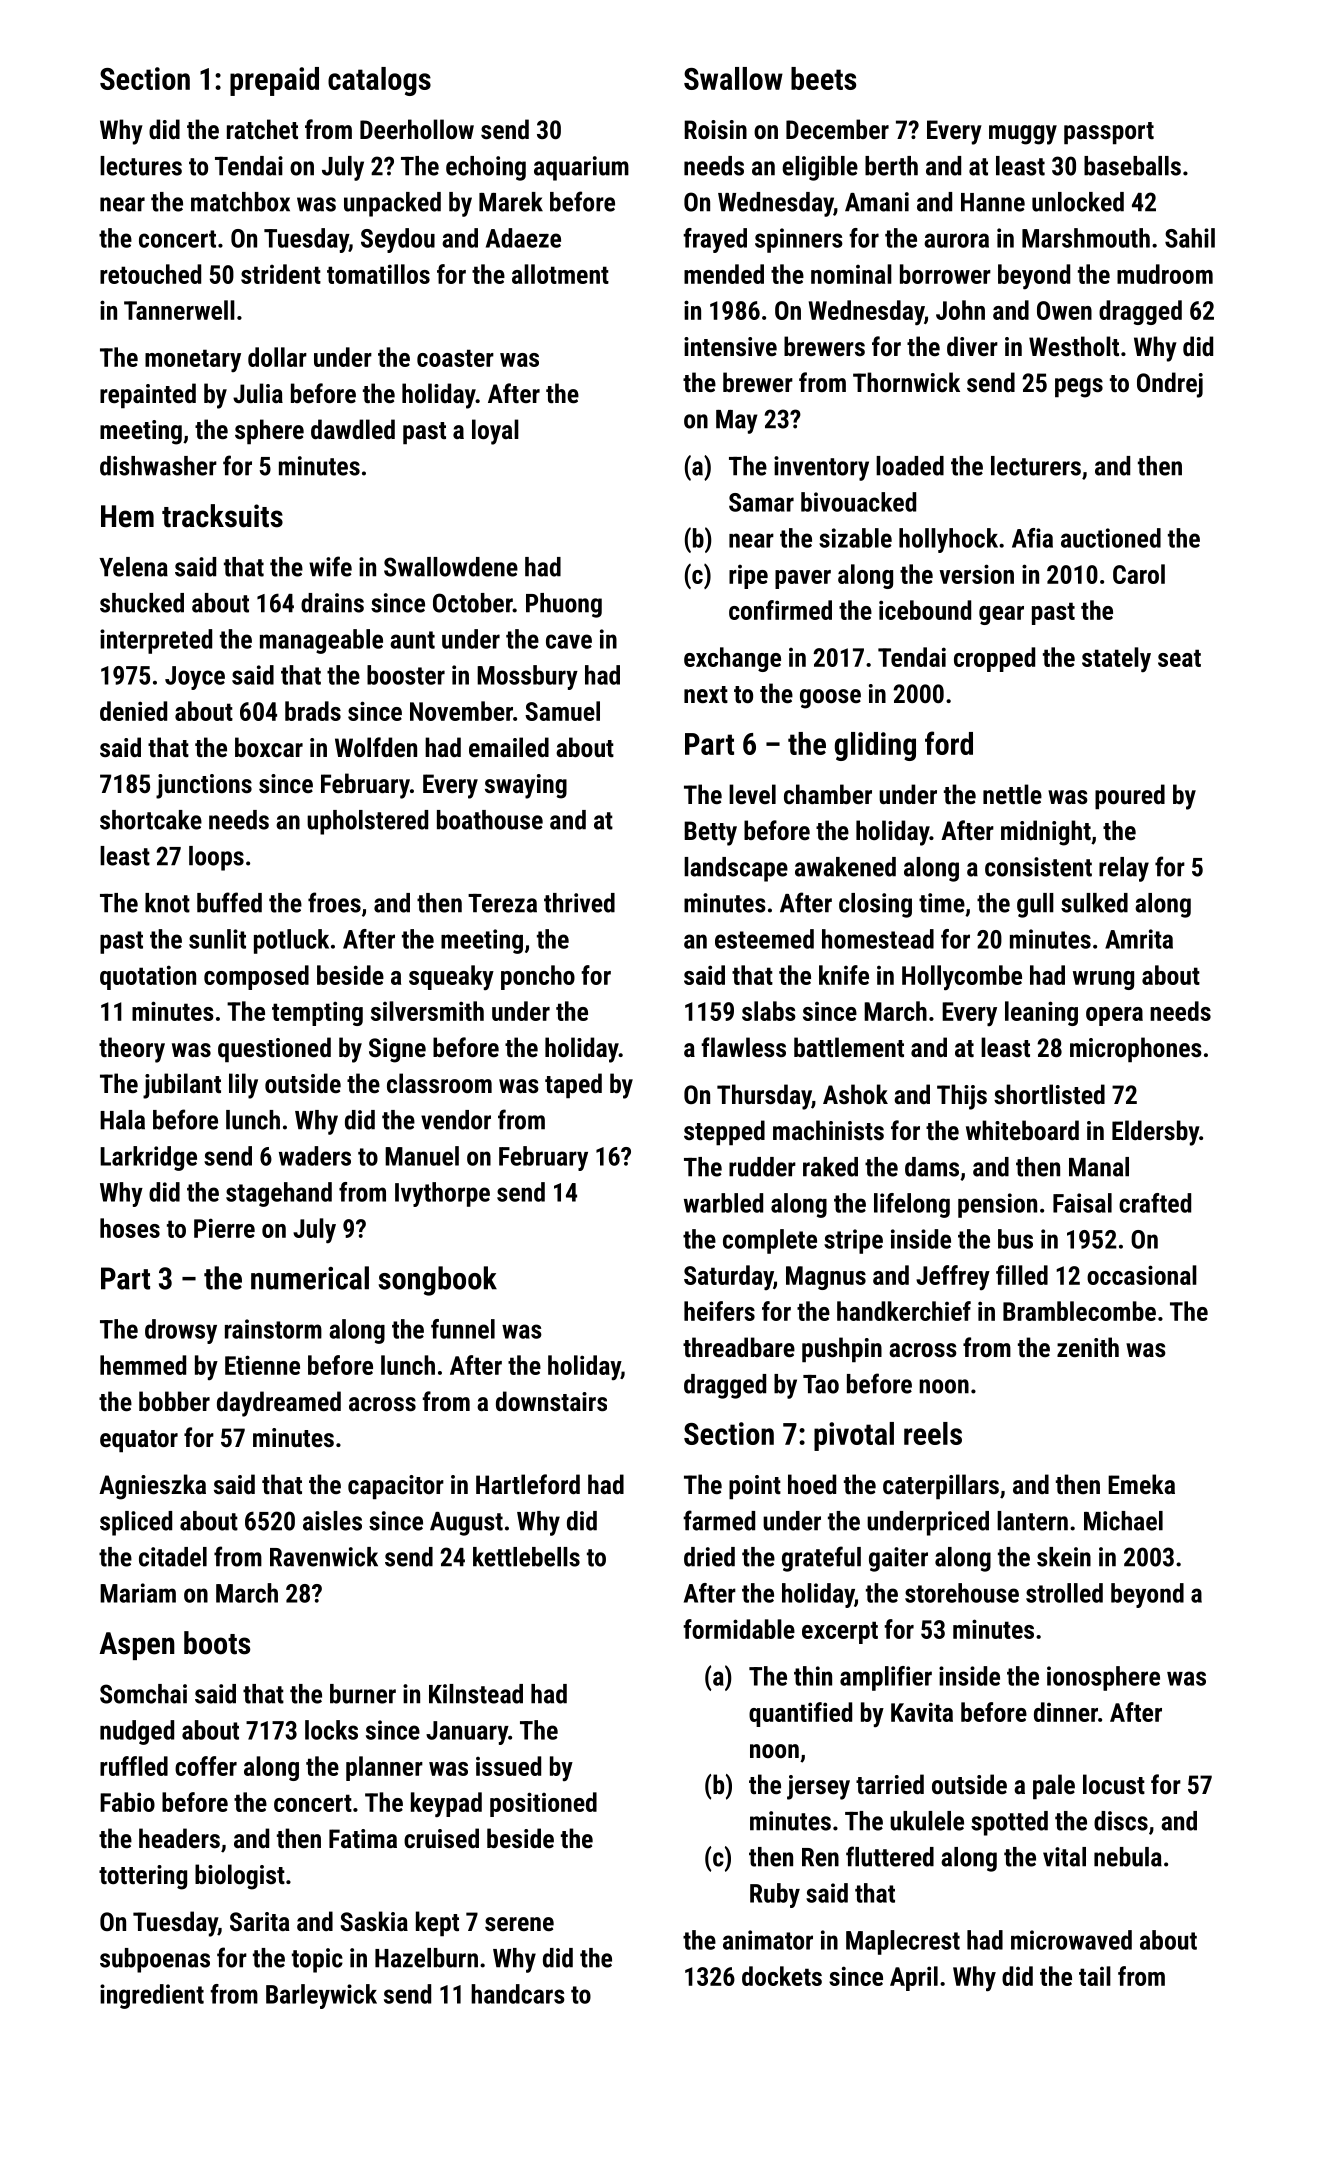  What do you see at coordinates (1132, 166) in the image?
I see `baseballs` at bounding box center [1132, 166].
